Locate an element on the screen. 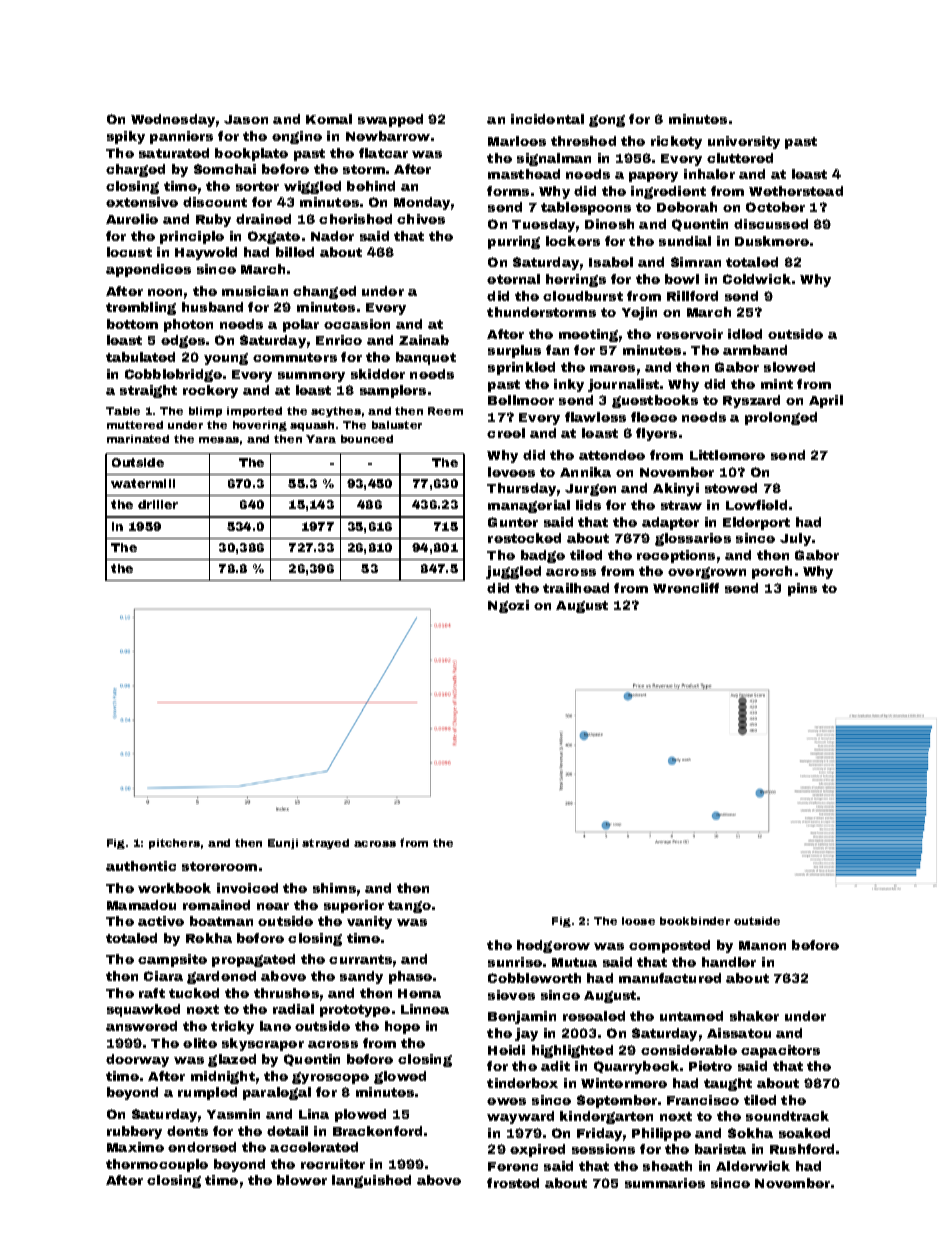  hope is located at coordinates (402, 1027).
